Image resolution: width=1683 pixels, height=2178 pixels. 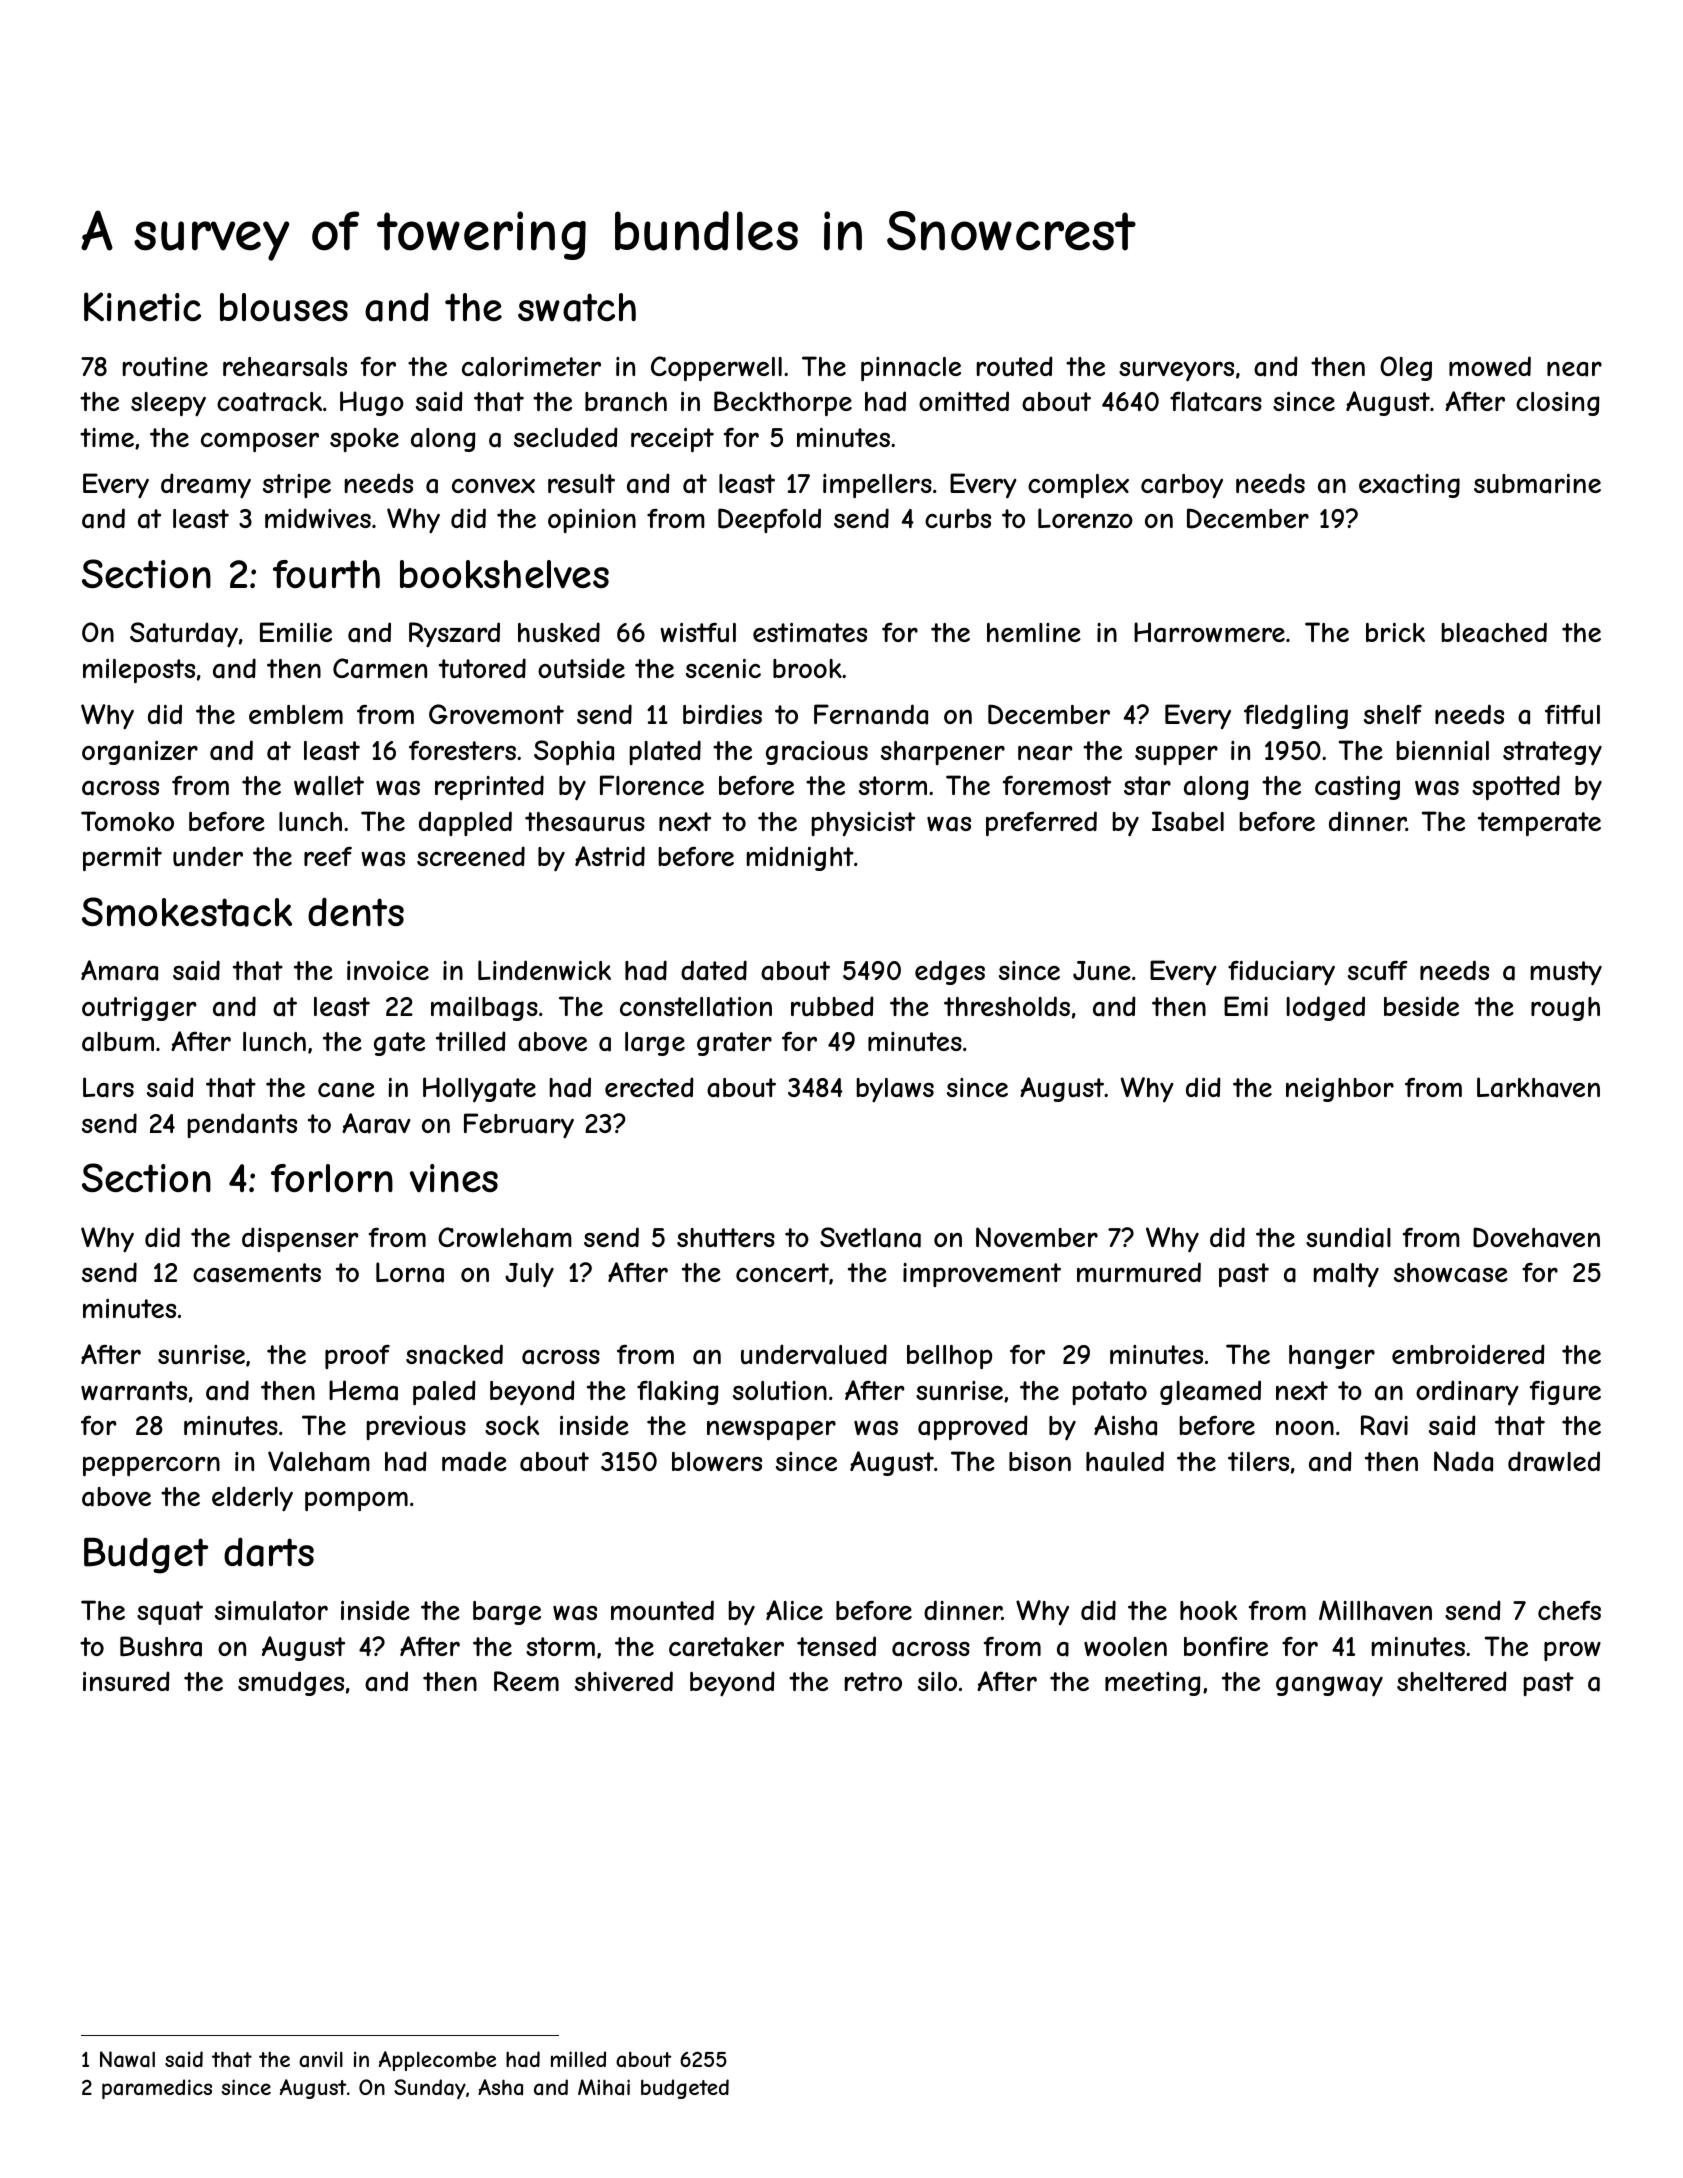 I want to click on smudges, so click(x=291, y=1683).
